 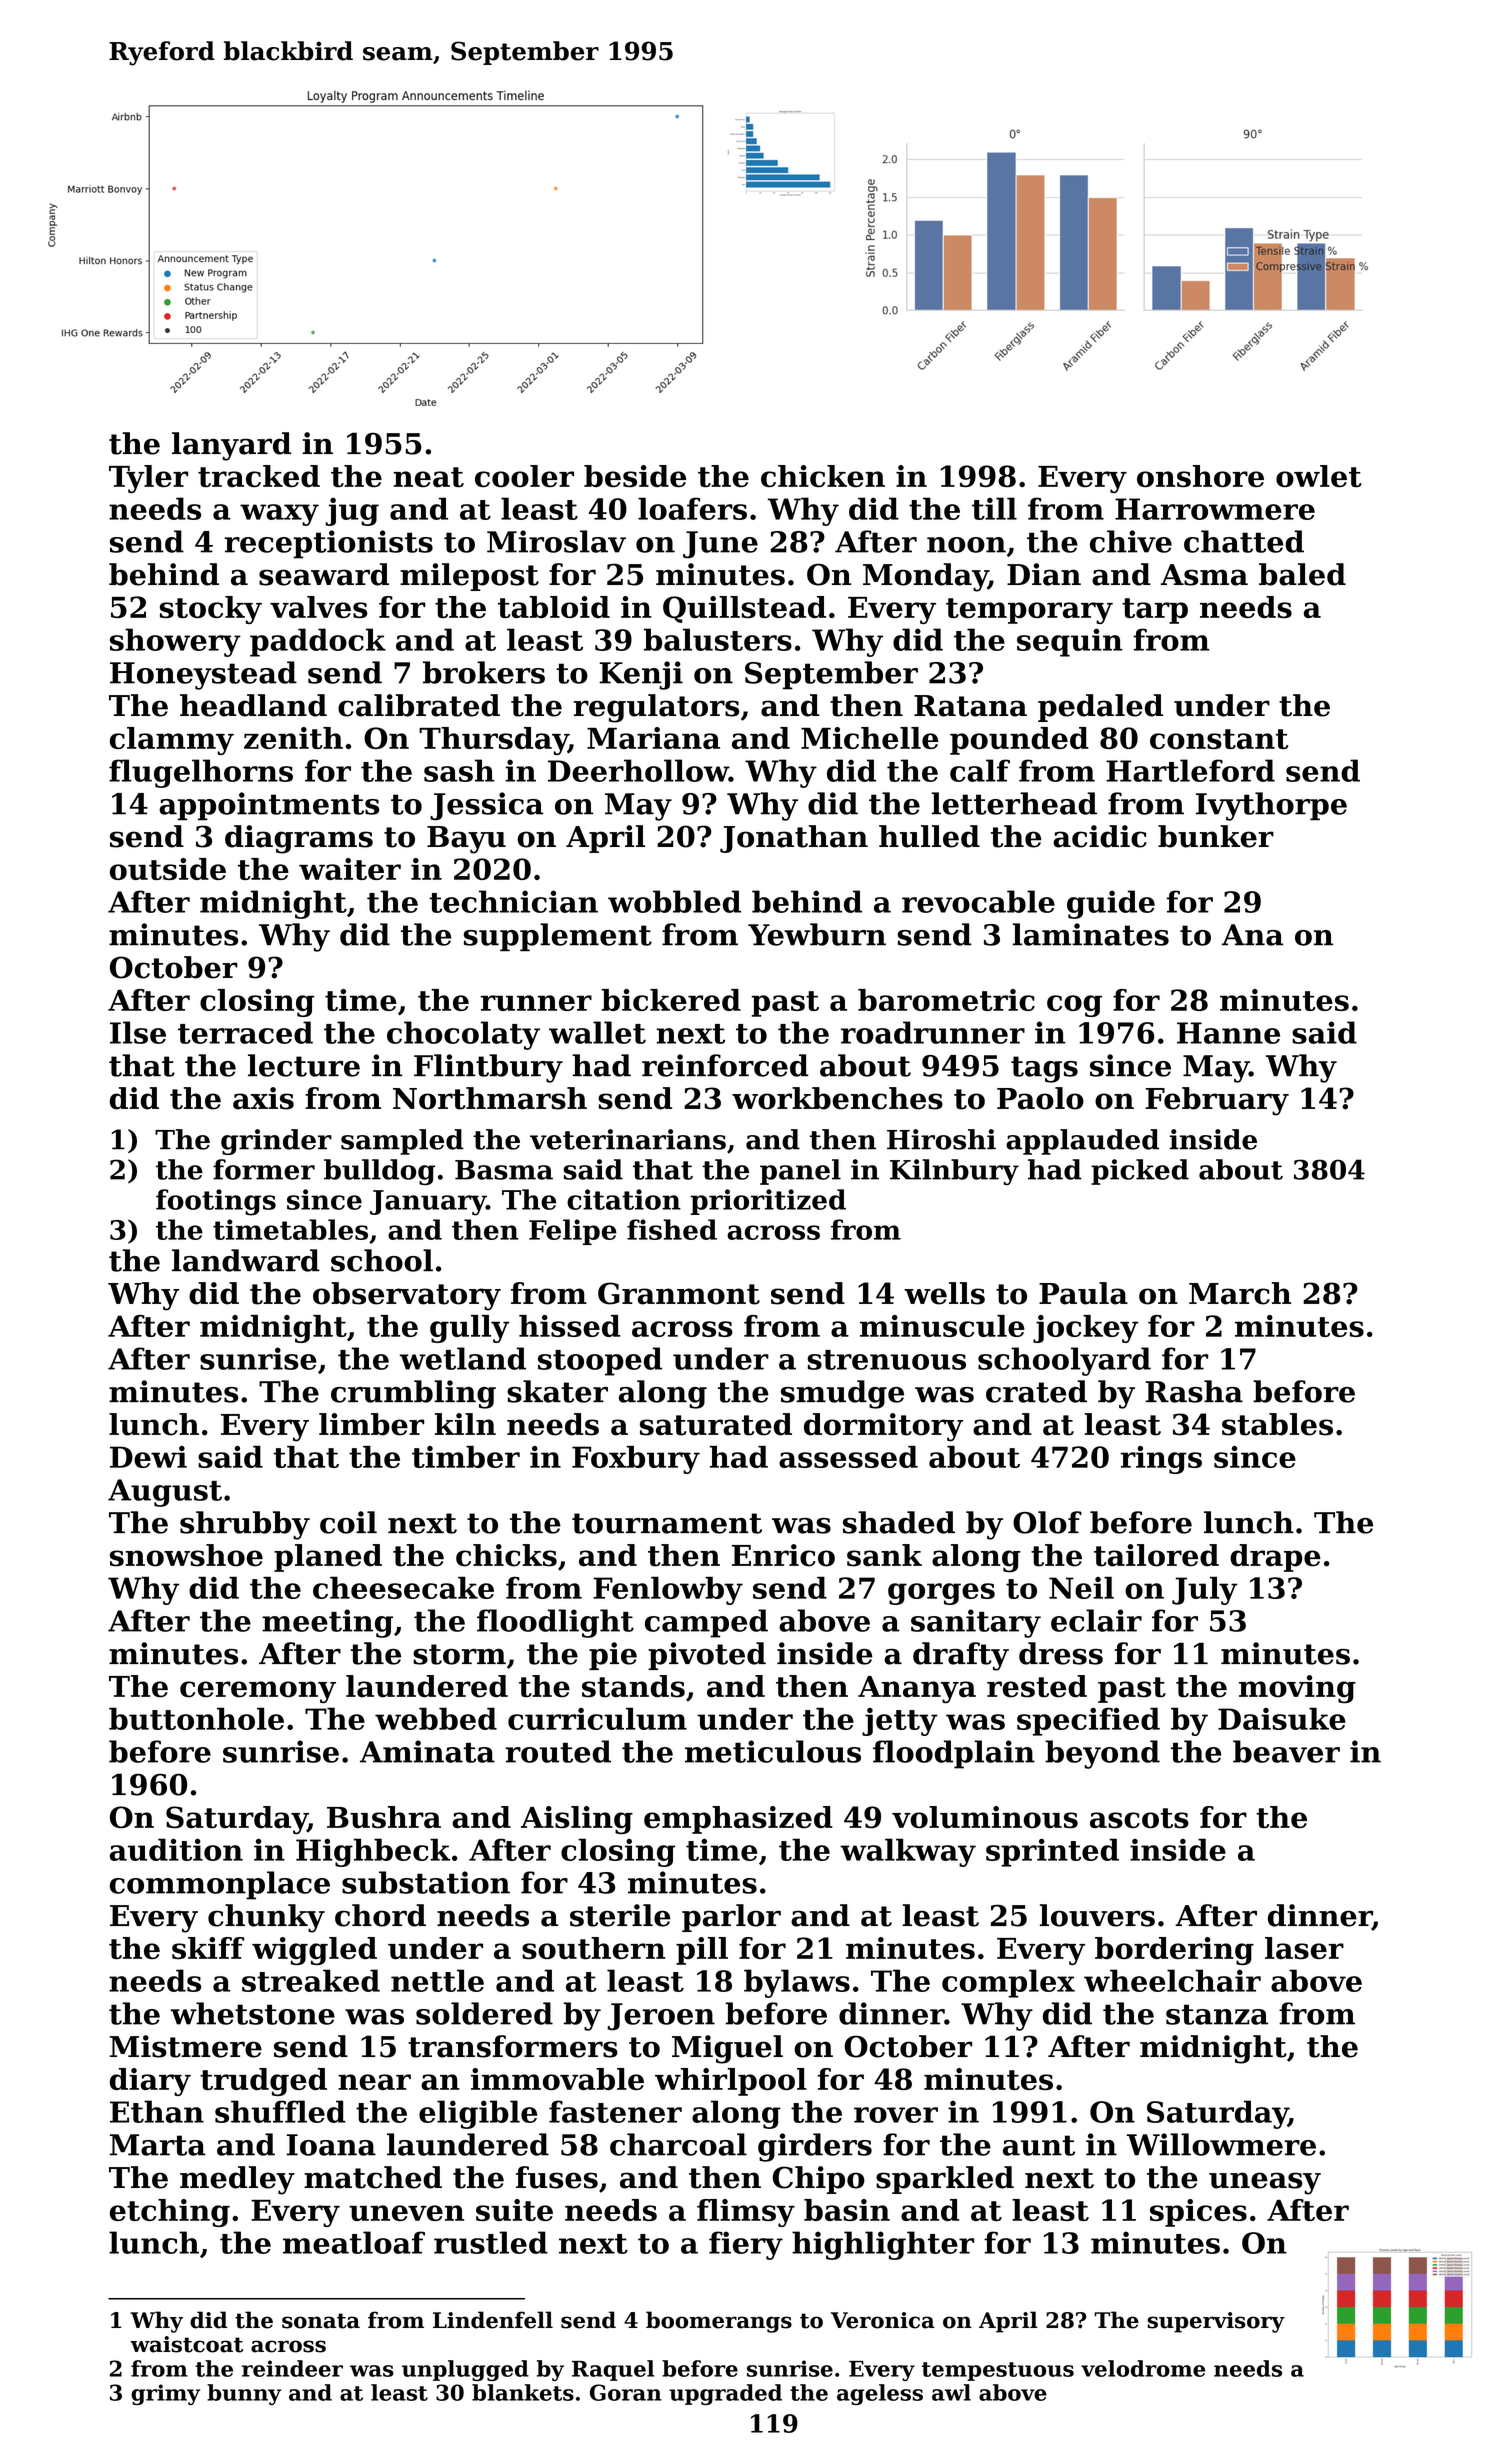 What do you see at coordinates (524, 476) in the document?
I see `cooler` at bounding box center [524, 476].
